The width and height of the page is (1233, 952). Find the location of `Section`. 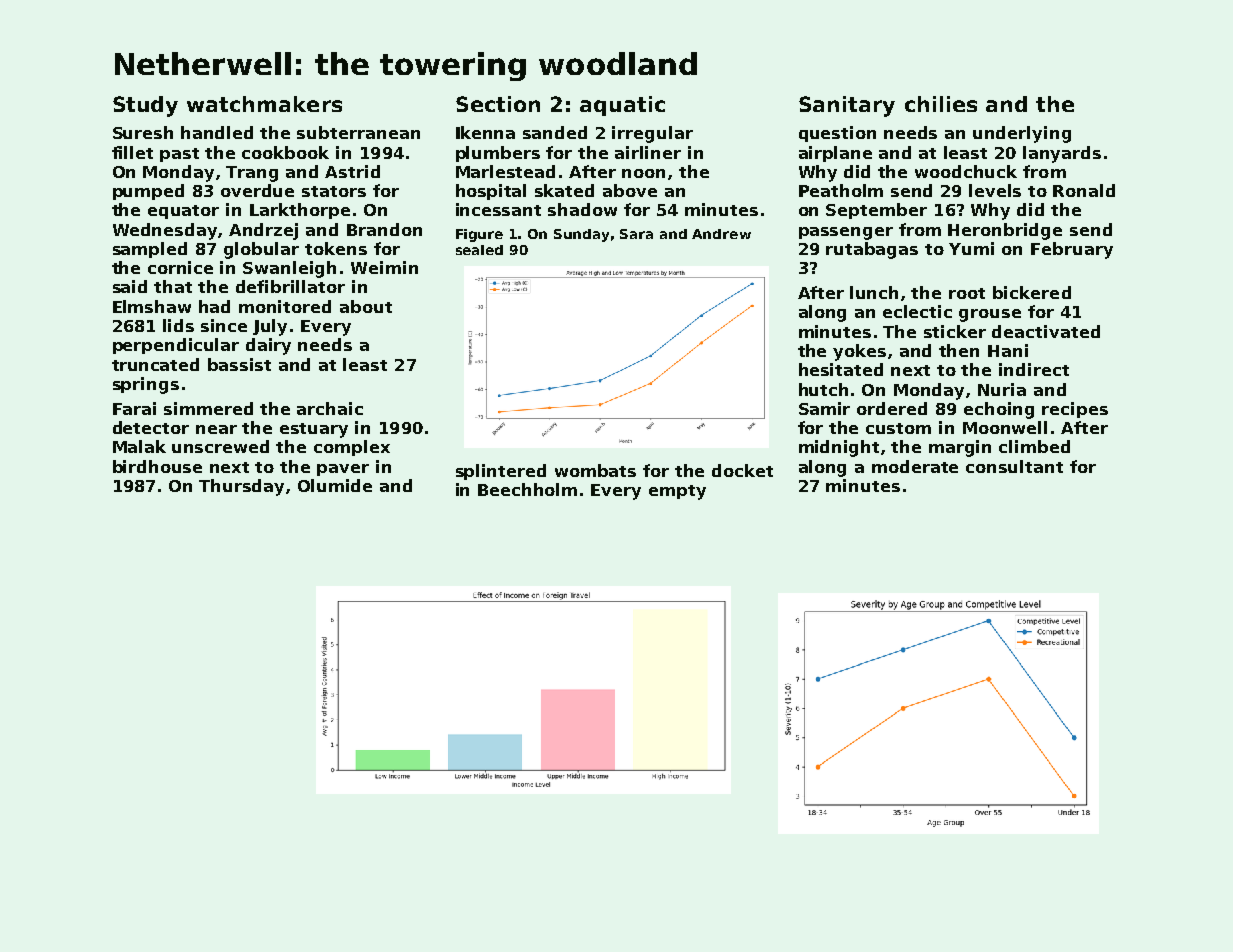

Section is located at coordinates (498, 104).
